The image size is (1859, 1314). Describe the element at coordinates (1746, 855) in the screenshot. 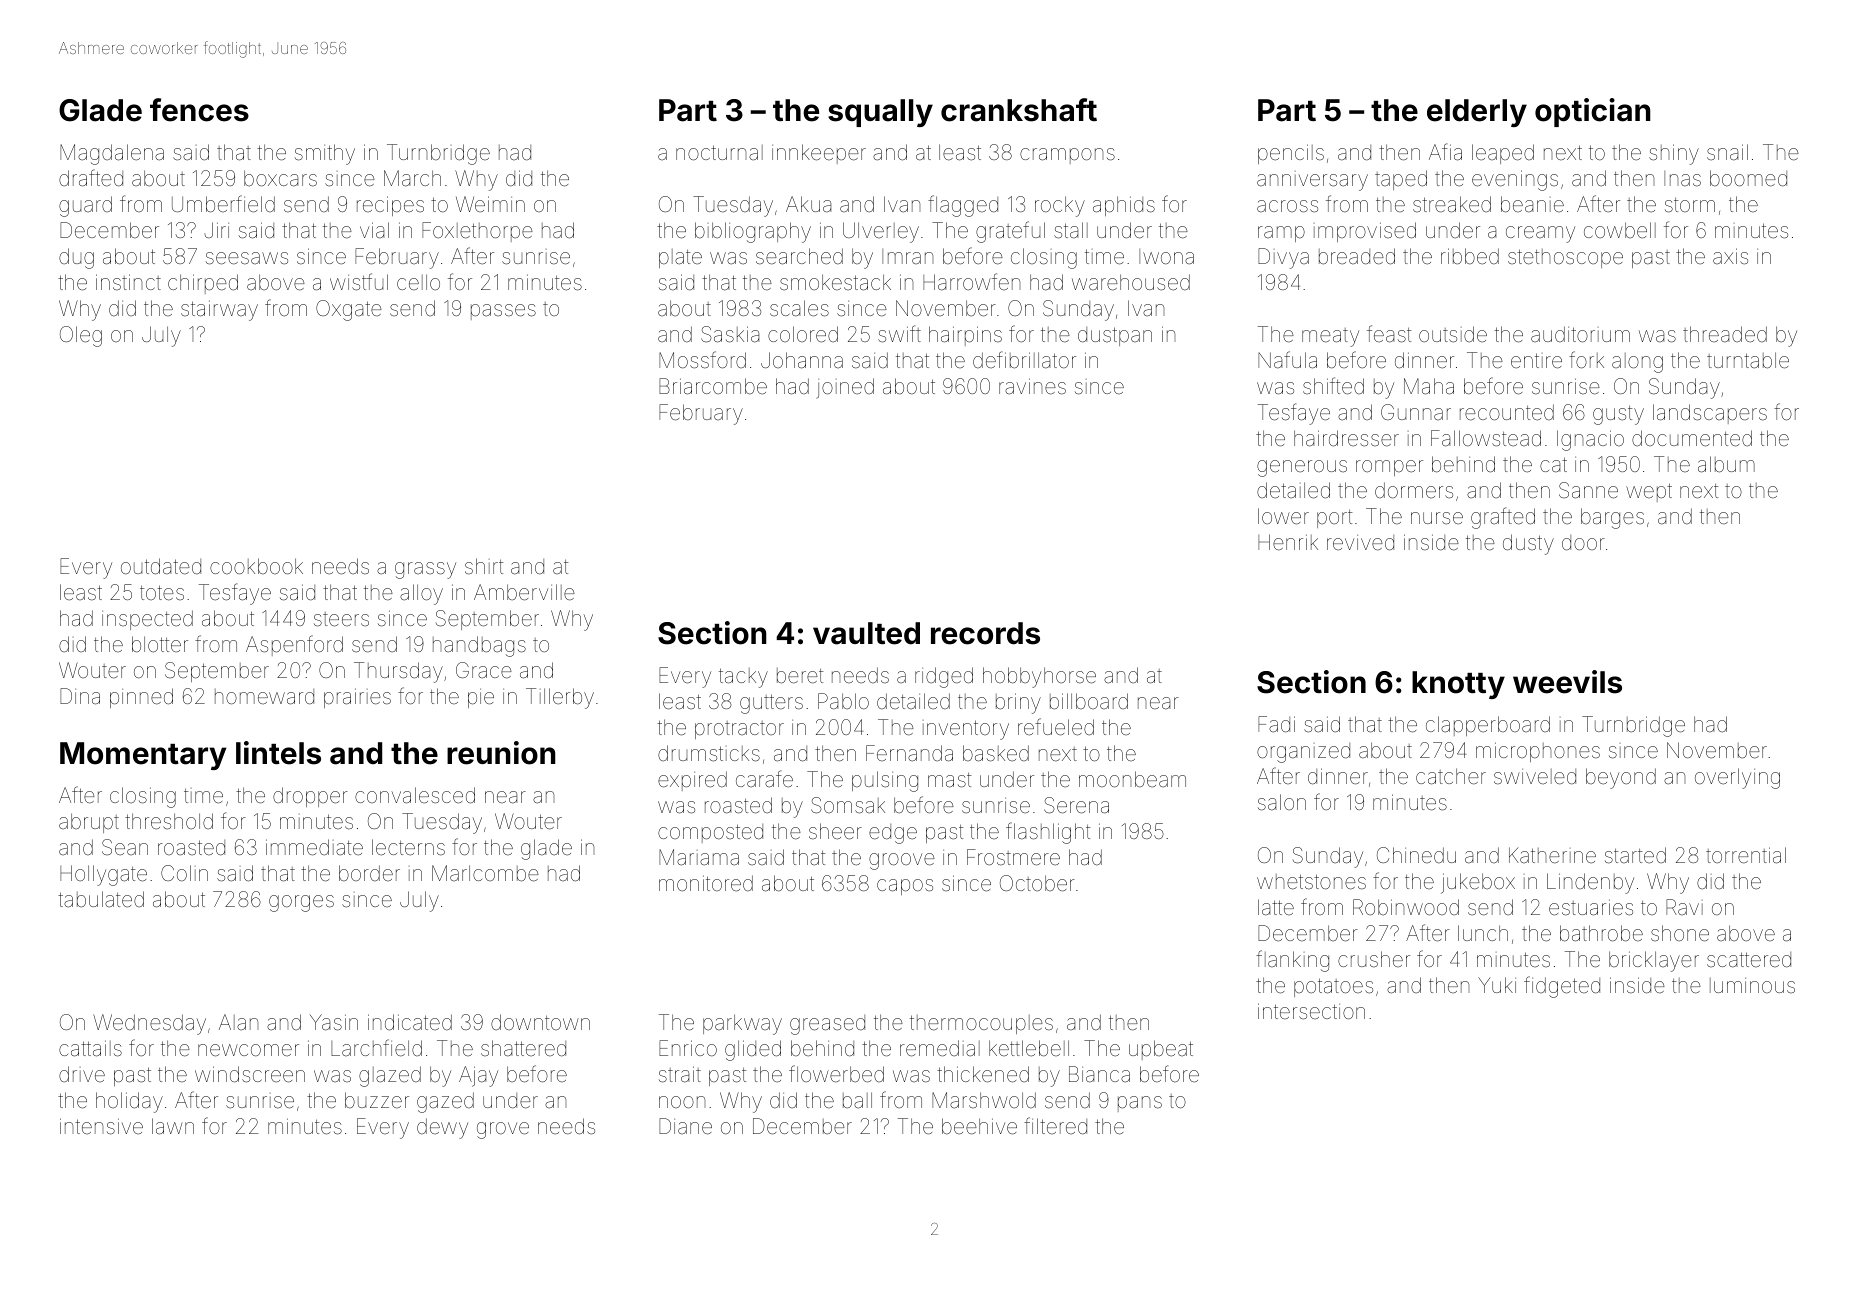

I see `torrential` at that location.
